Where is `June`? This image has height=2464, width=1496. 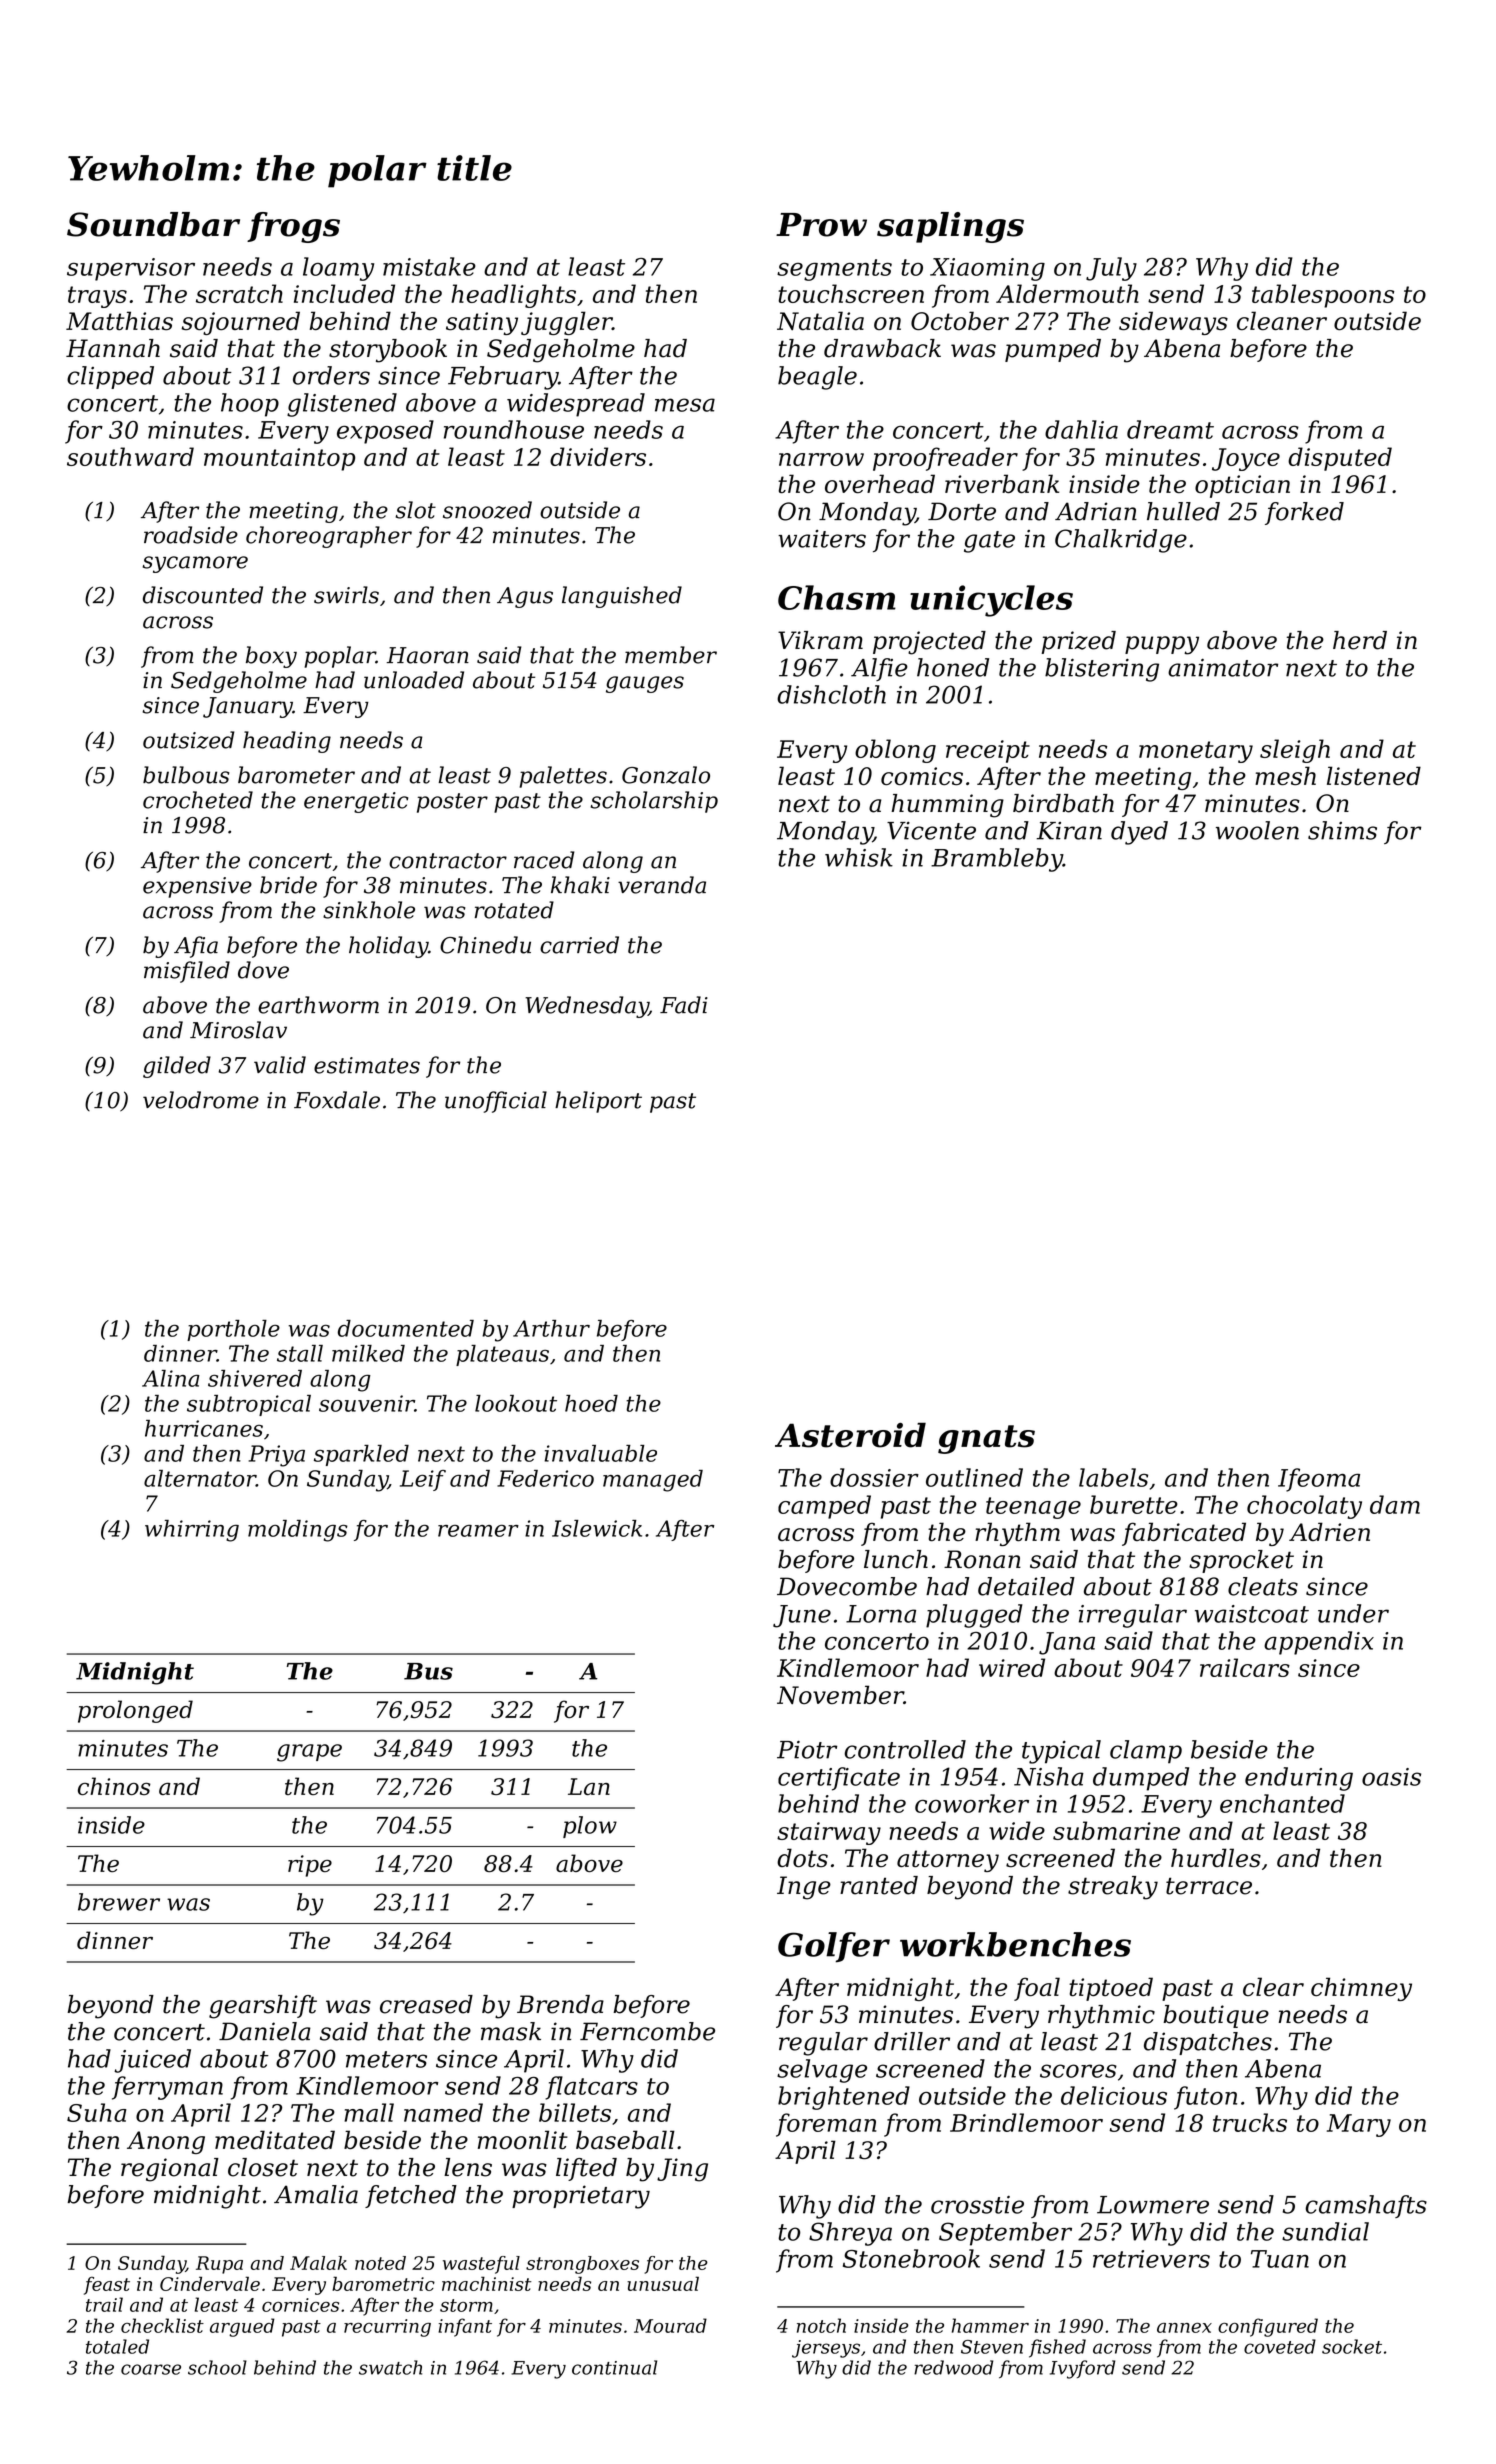
June is located at coordinates (802, 1616).
